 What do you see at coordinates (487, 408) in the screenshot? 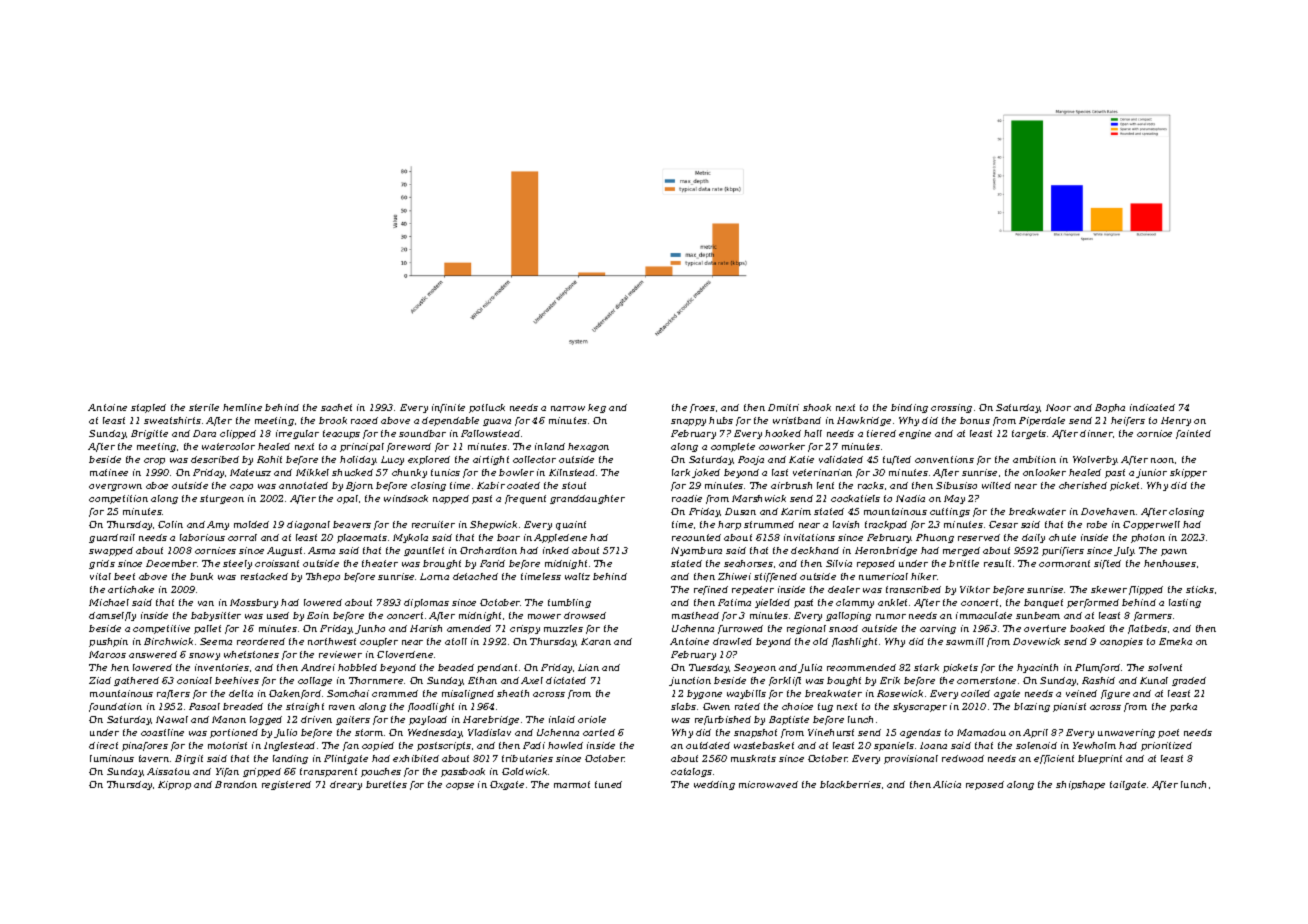
I see `potluck` at bounding box center [487, 408].
